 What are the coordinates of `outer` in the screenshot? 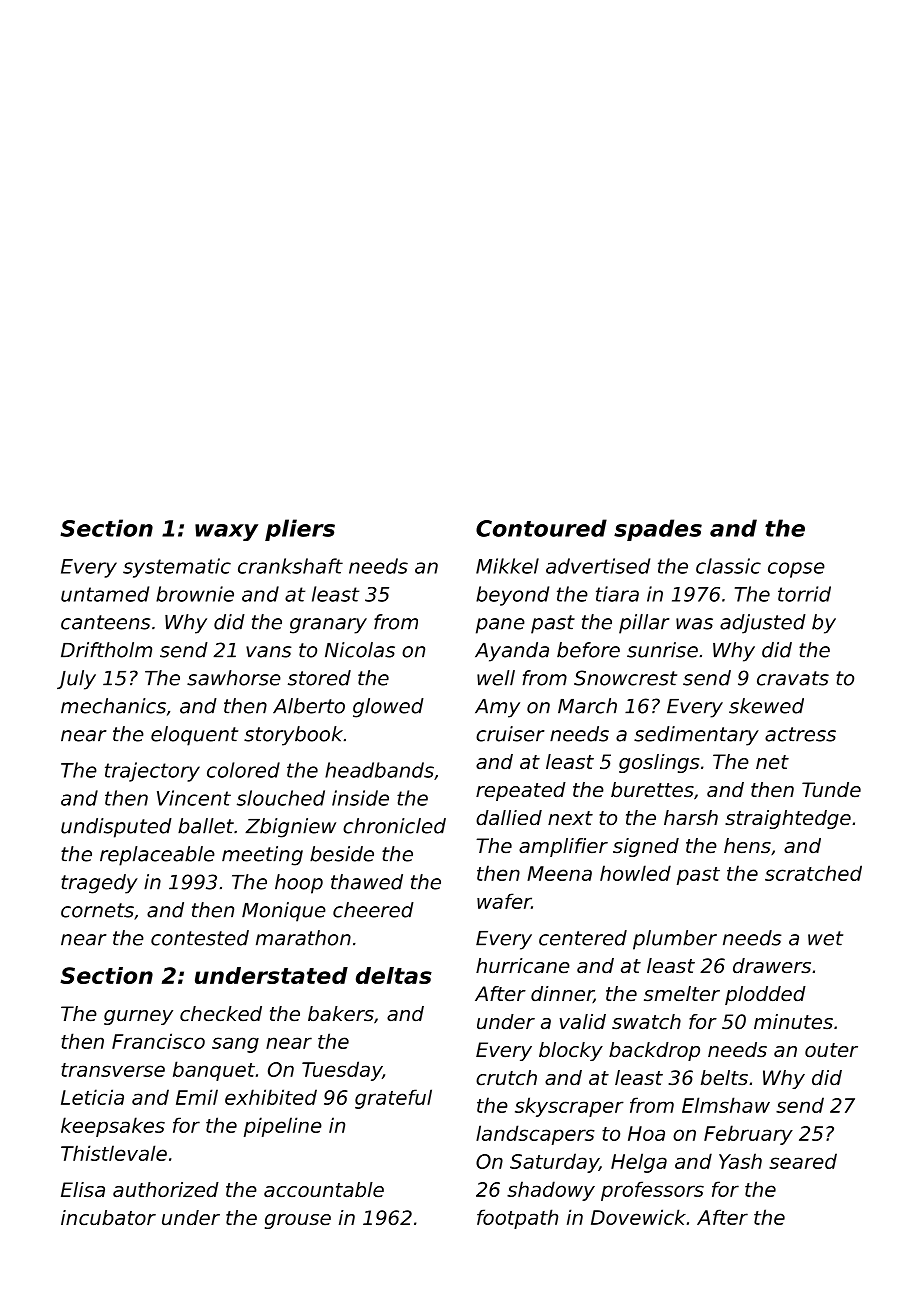 It's located at (831, 1050).
